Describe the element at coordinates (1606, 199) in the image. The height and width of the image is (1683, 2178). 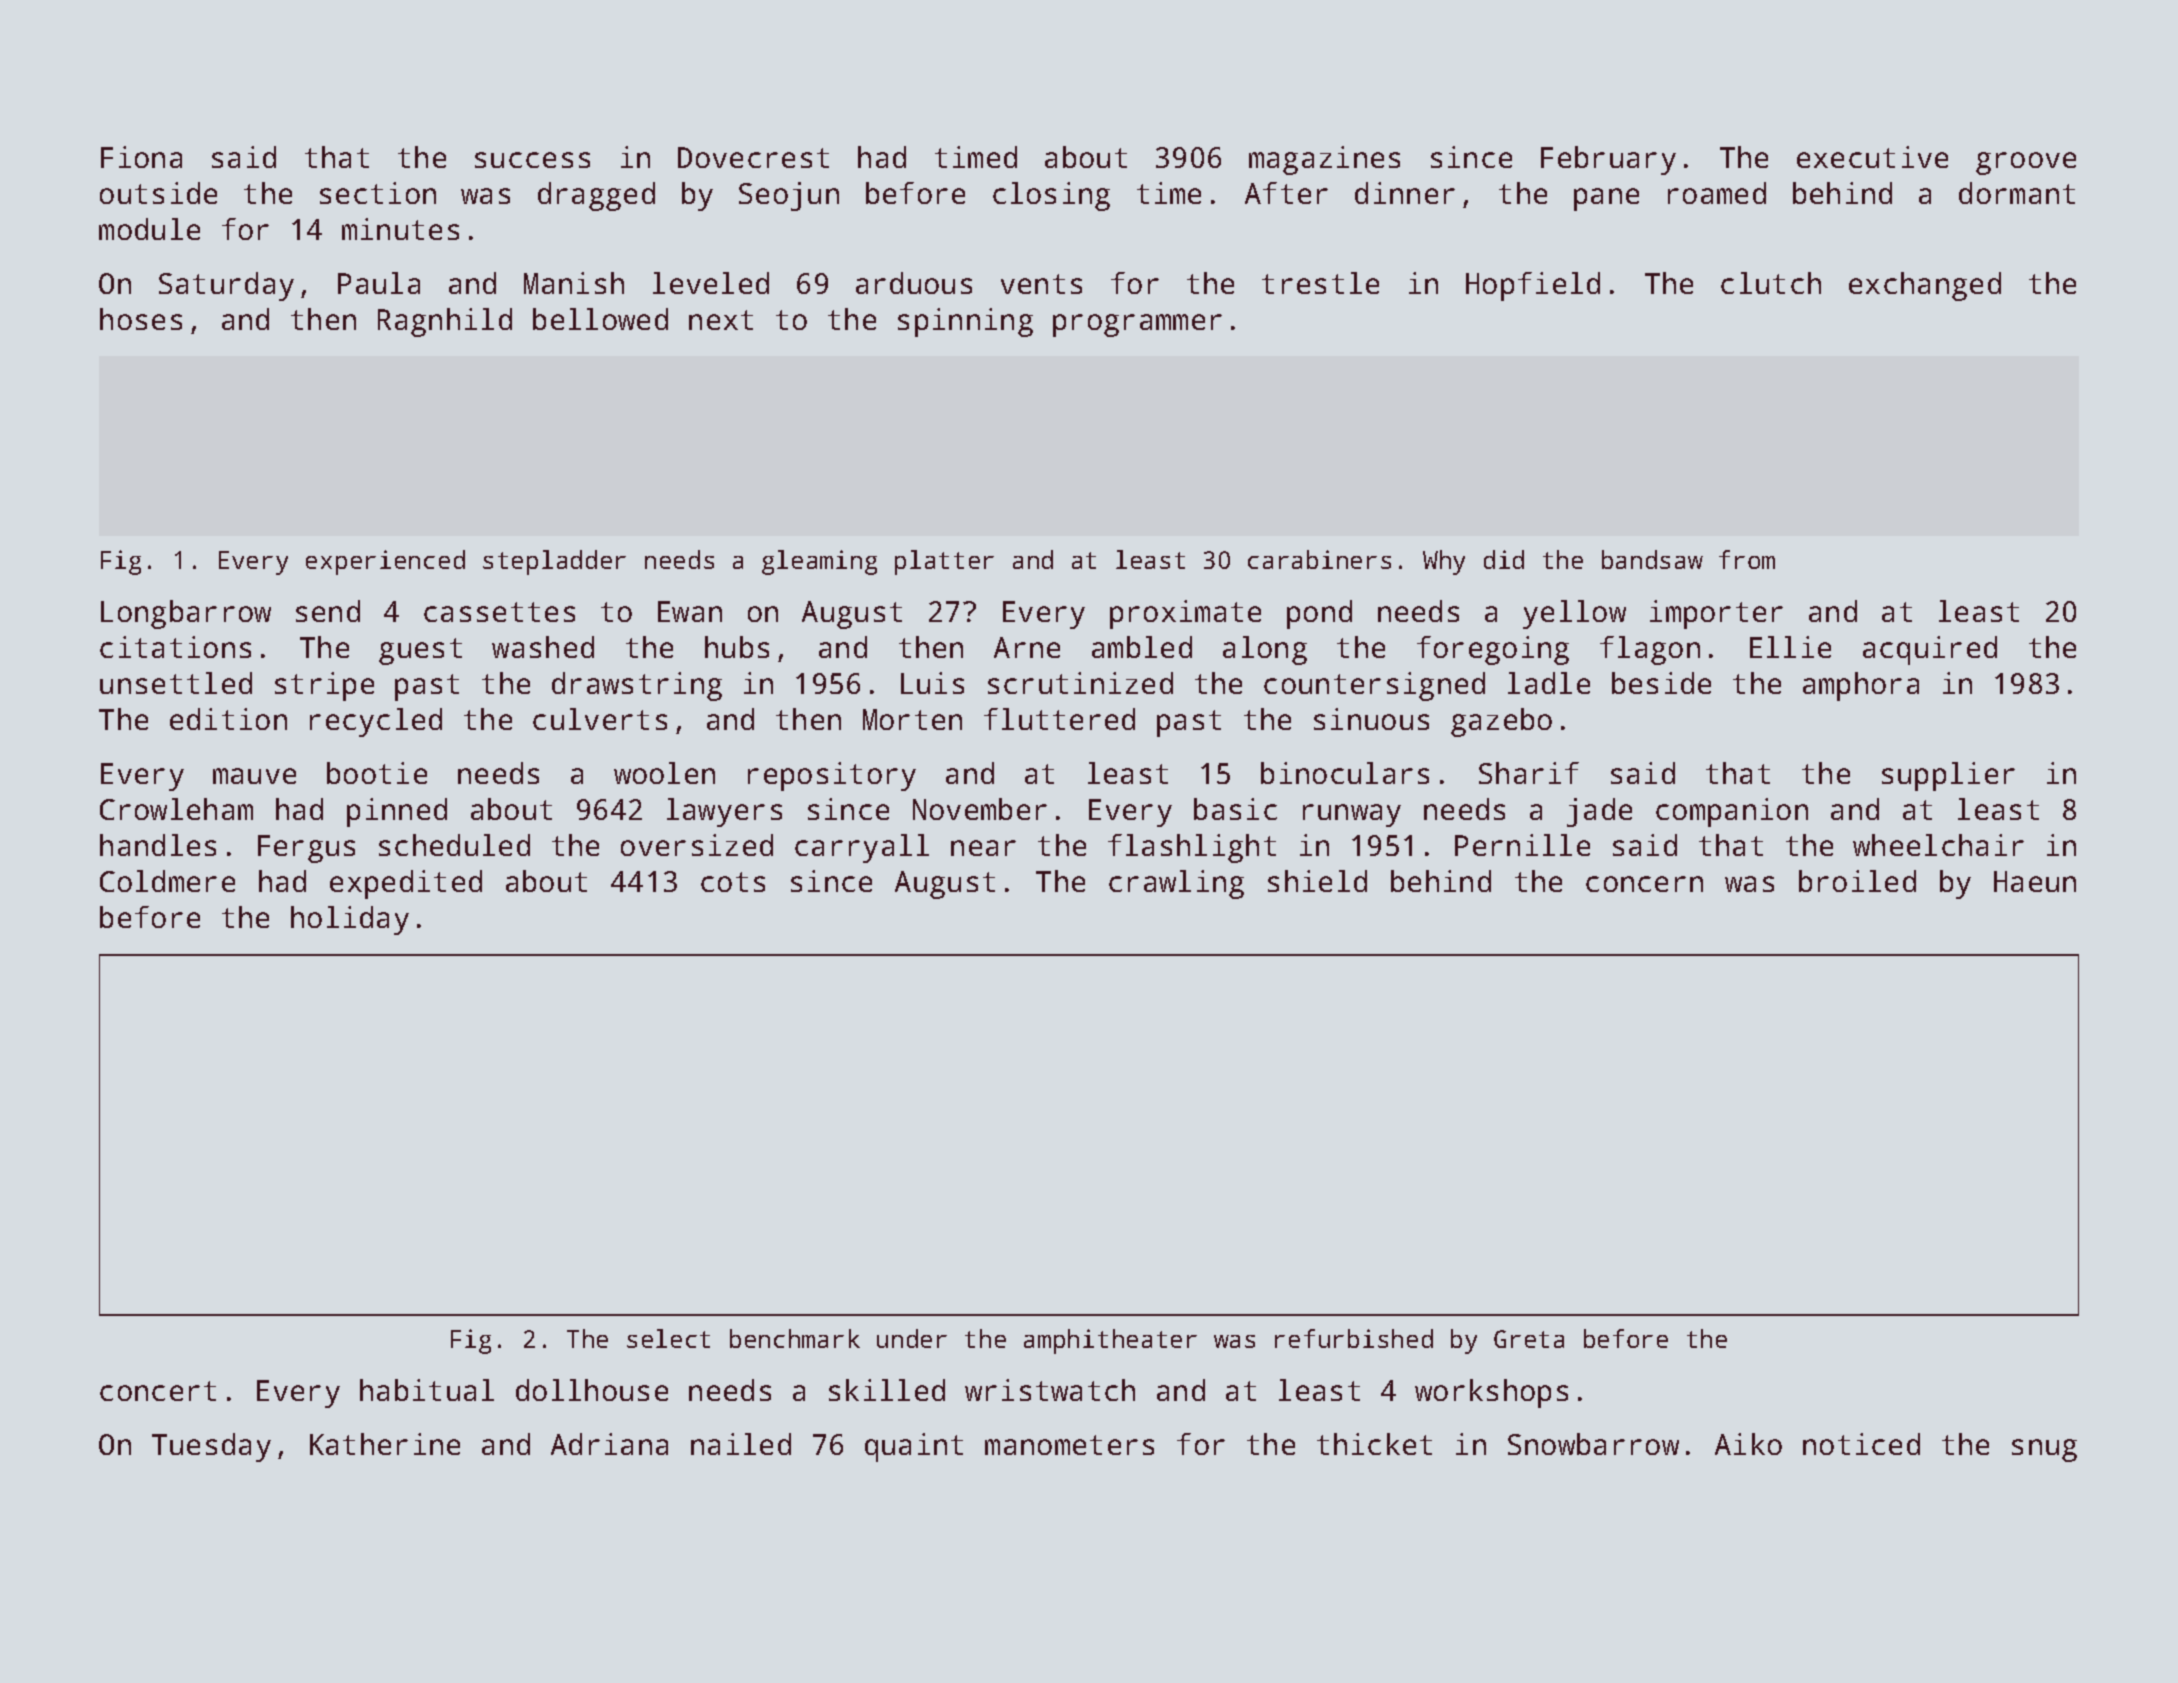
I see `pane` at that location.
